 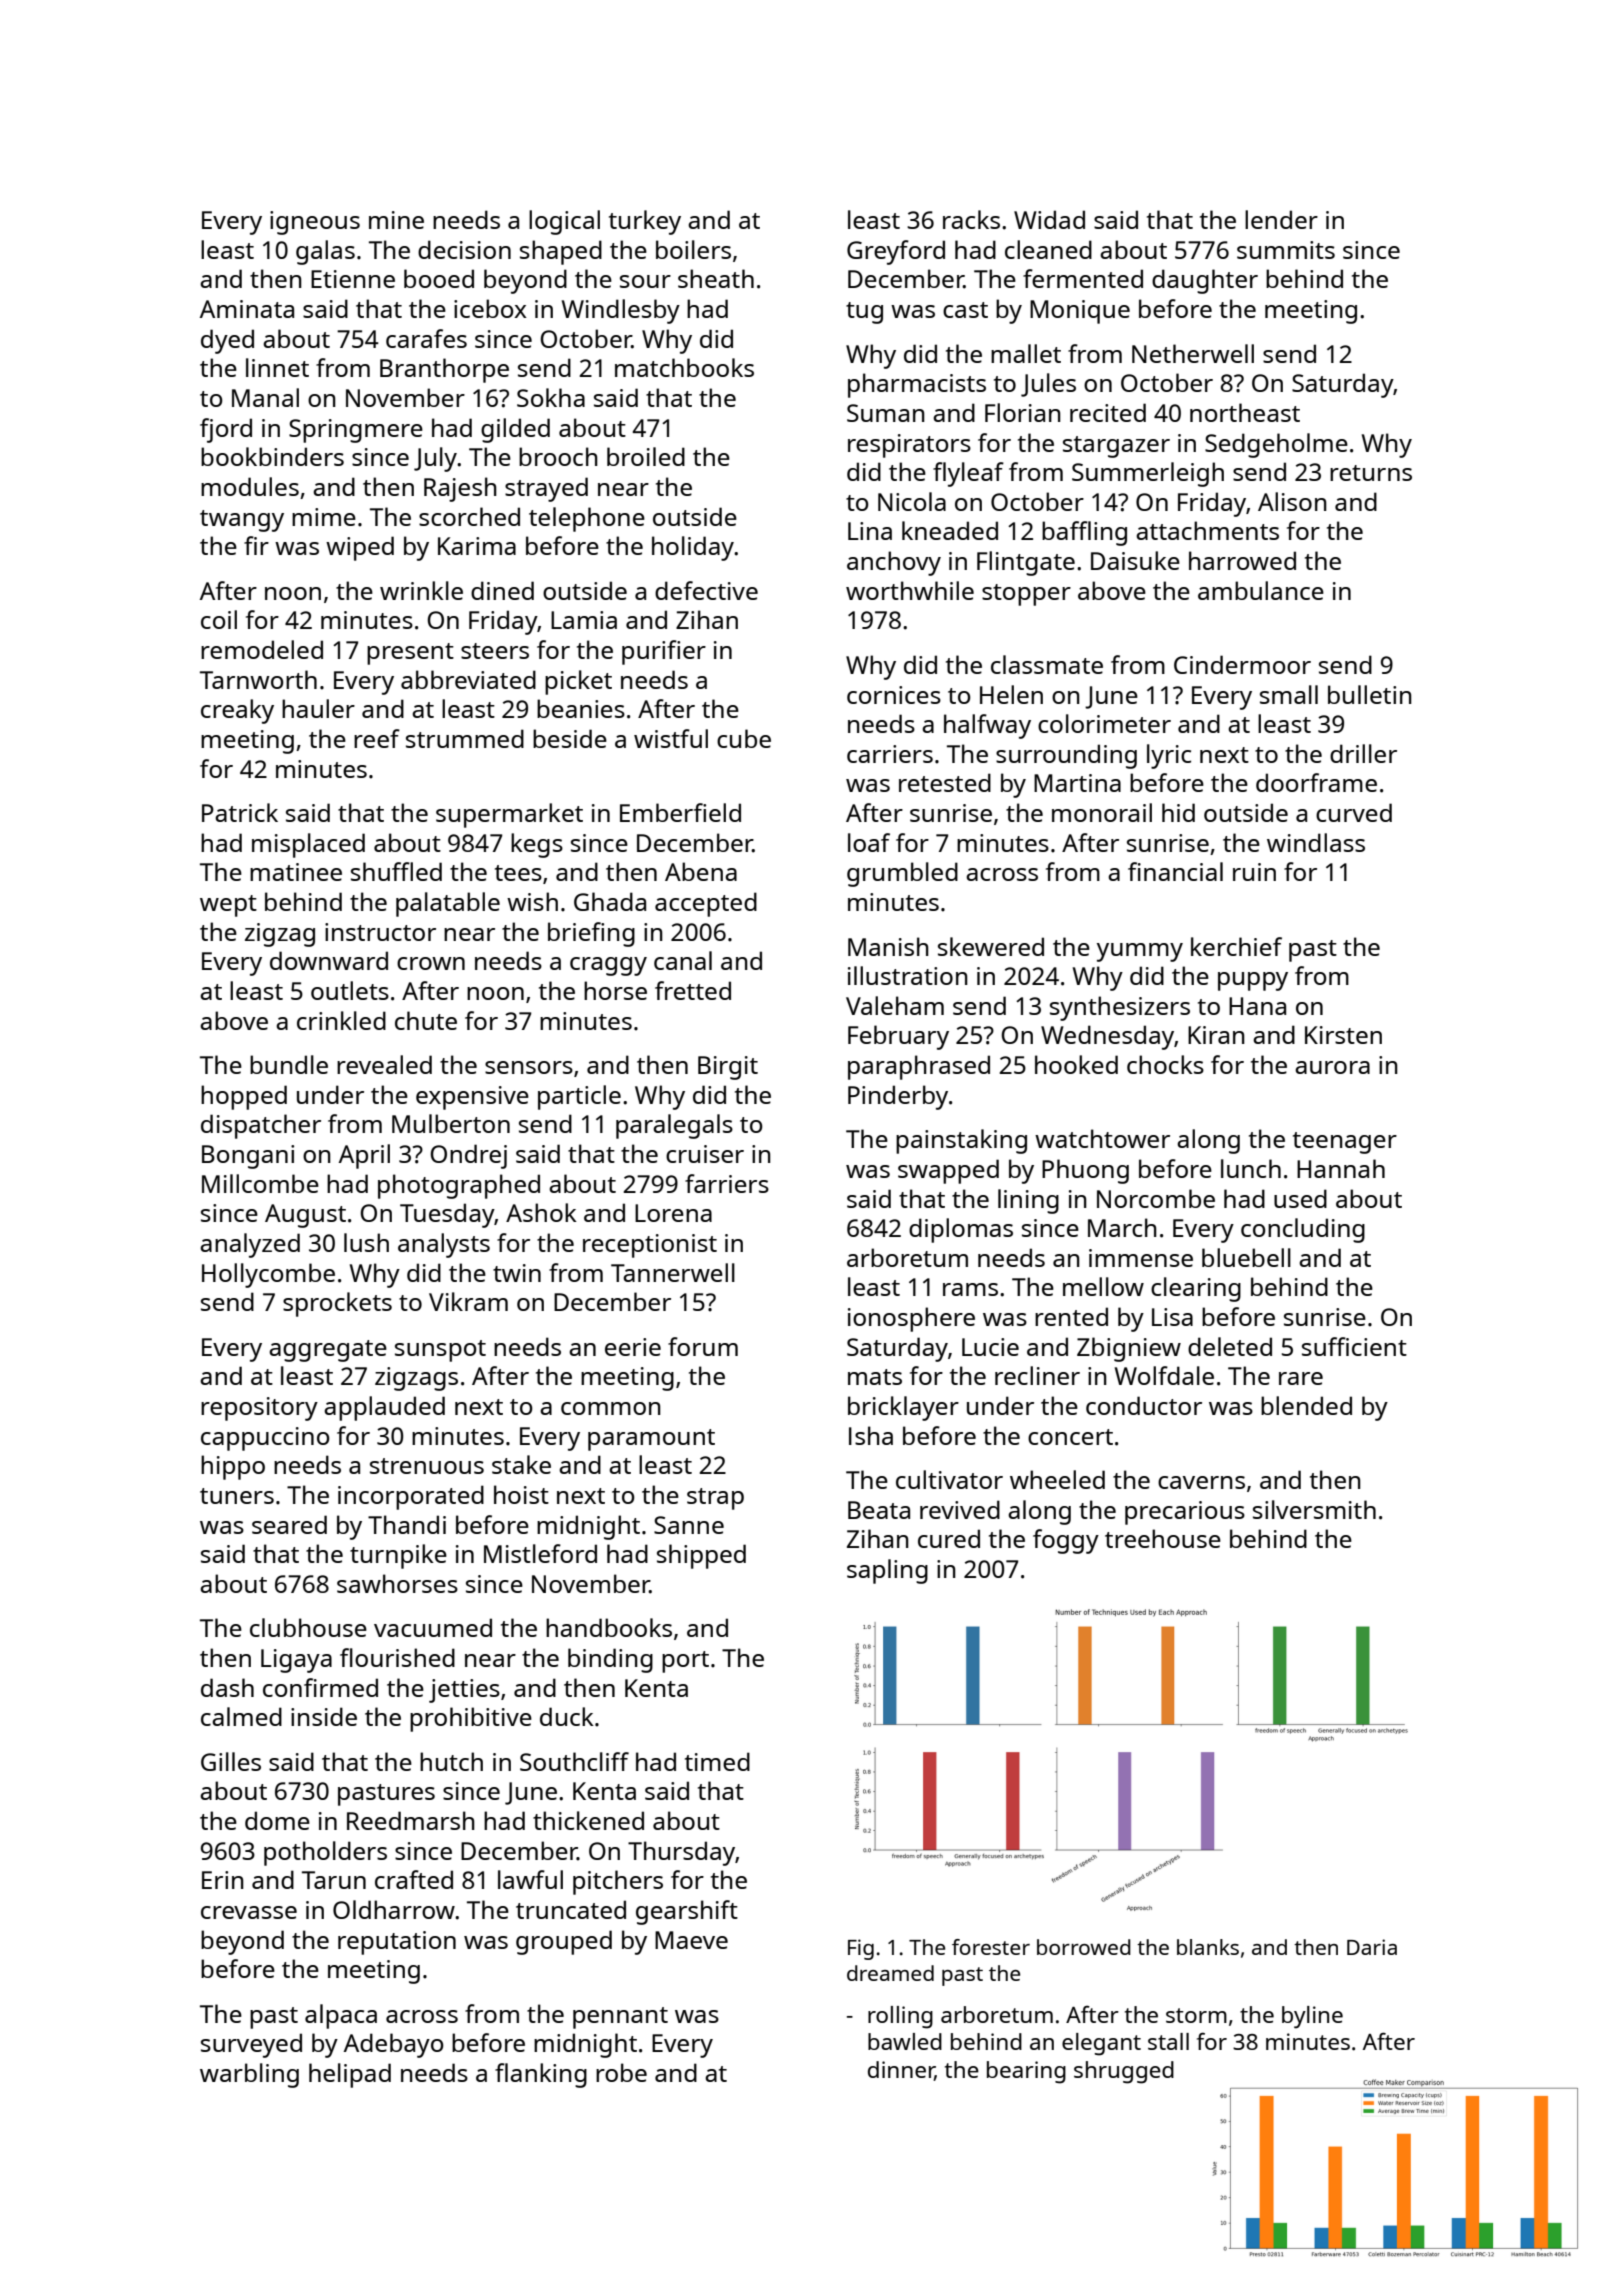 What do you see at coordinates (366, 1242) in the screenshot?
I see `lush` at bounding box center [366, 1242].
